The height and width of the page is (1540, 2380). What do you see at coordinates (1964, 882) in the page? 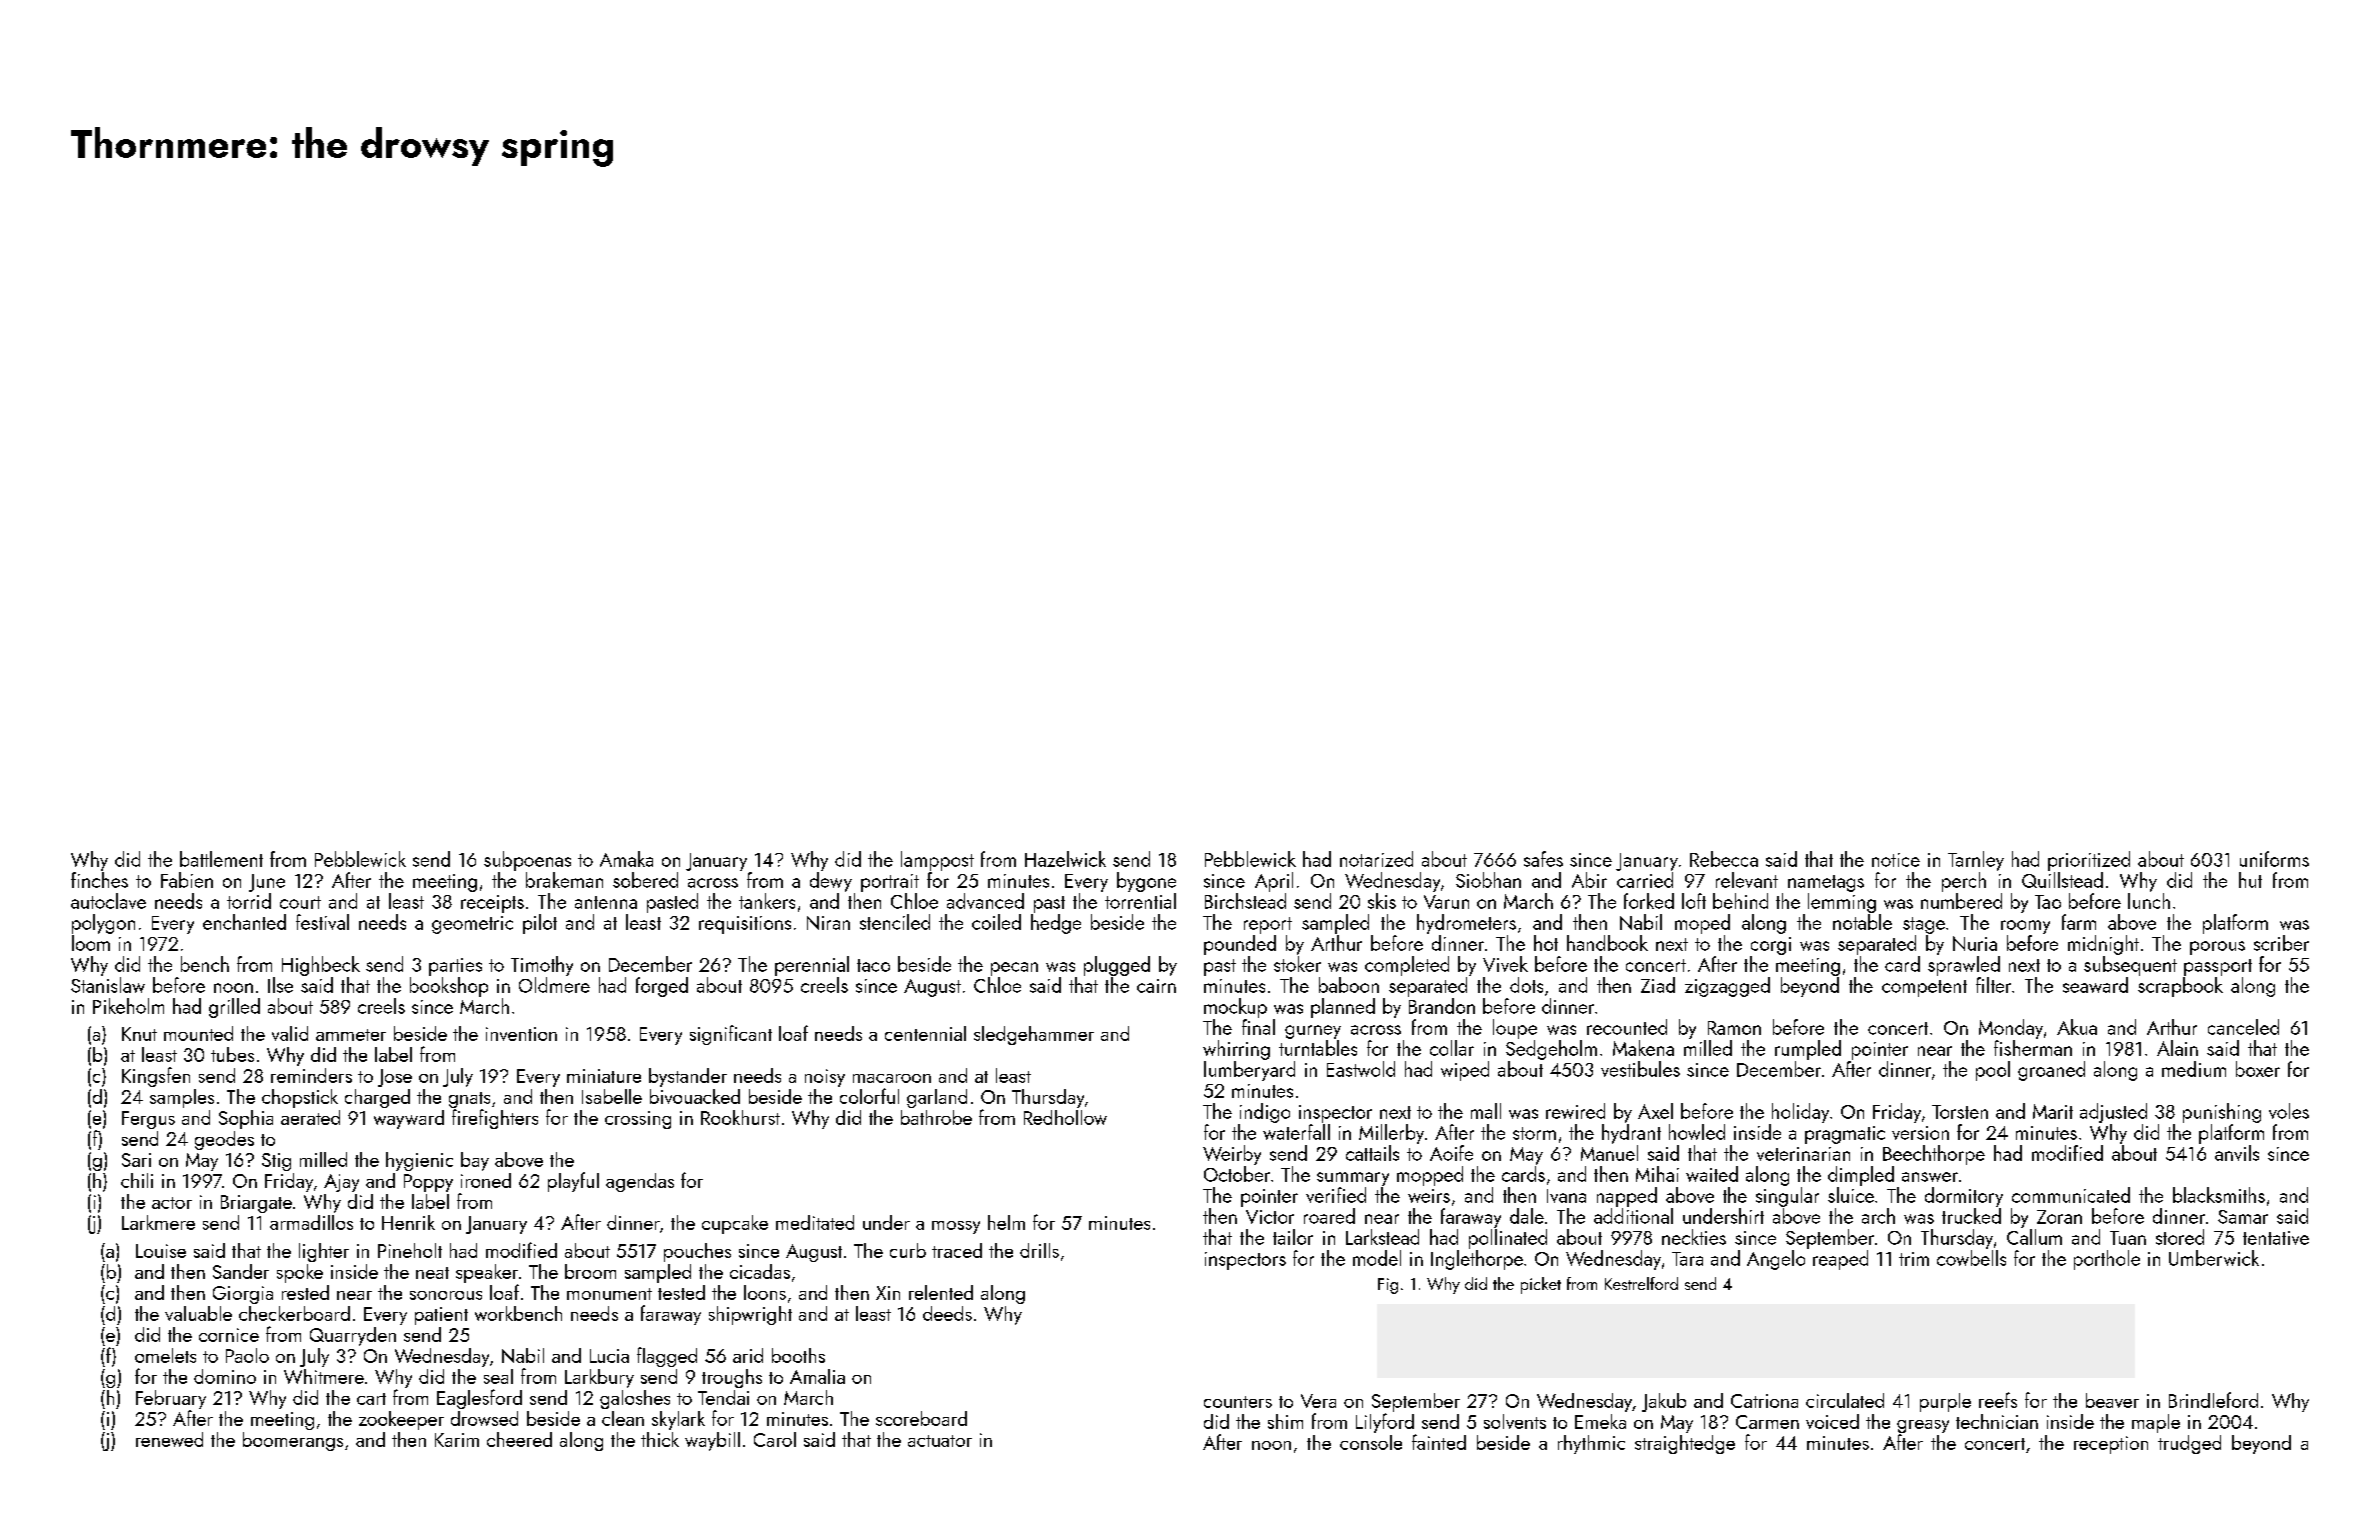
I see `perch` at bounding box center [1964, 882].
